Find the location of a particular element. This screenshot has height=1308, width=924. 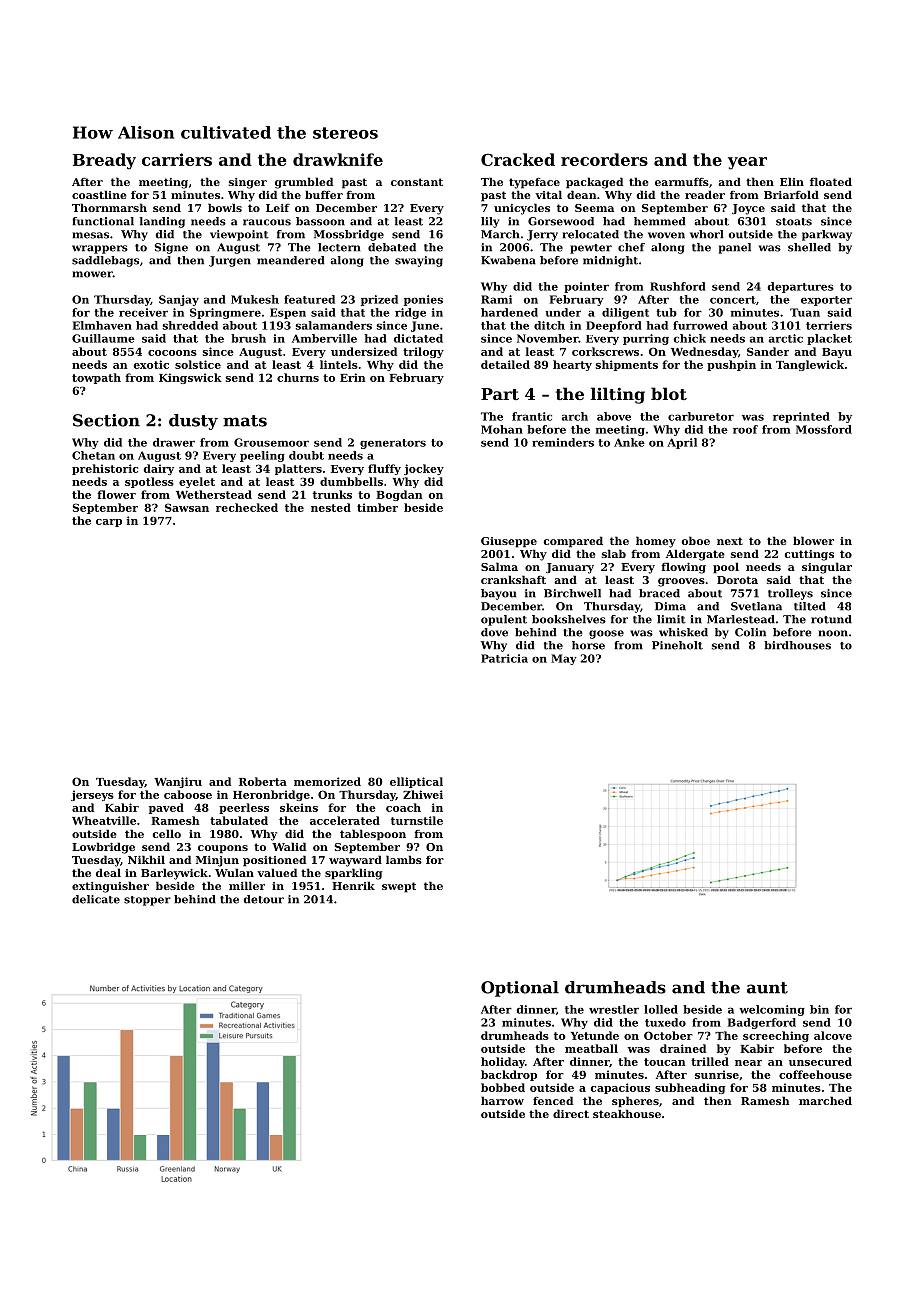

Giuseppe is located at coordinates (509, 542).
